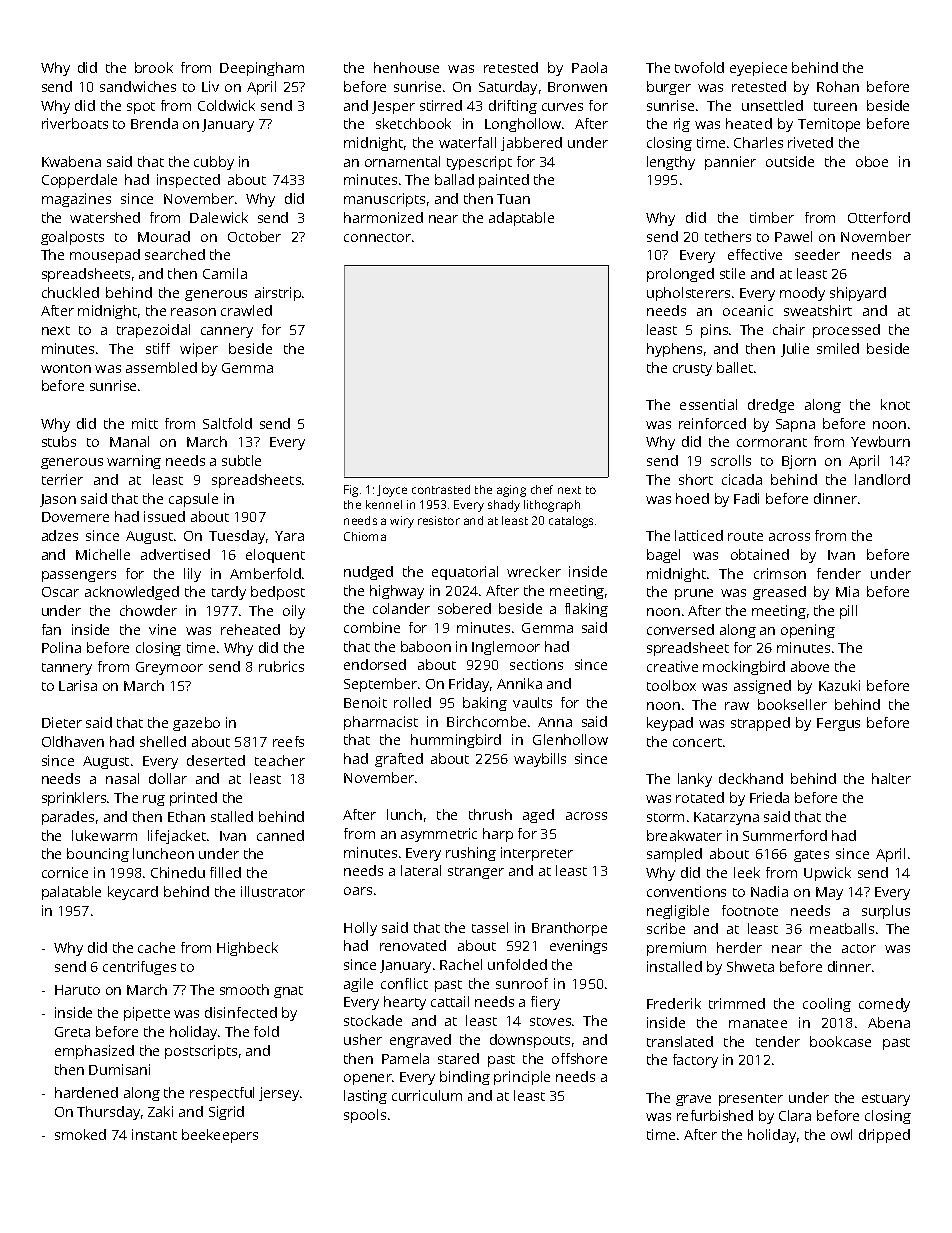  I want to click on henhouse, so click(406, 67).
